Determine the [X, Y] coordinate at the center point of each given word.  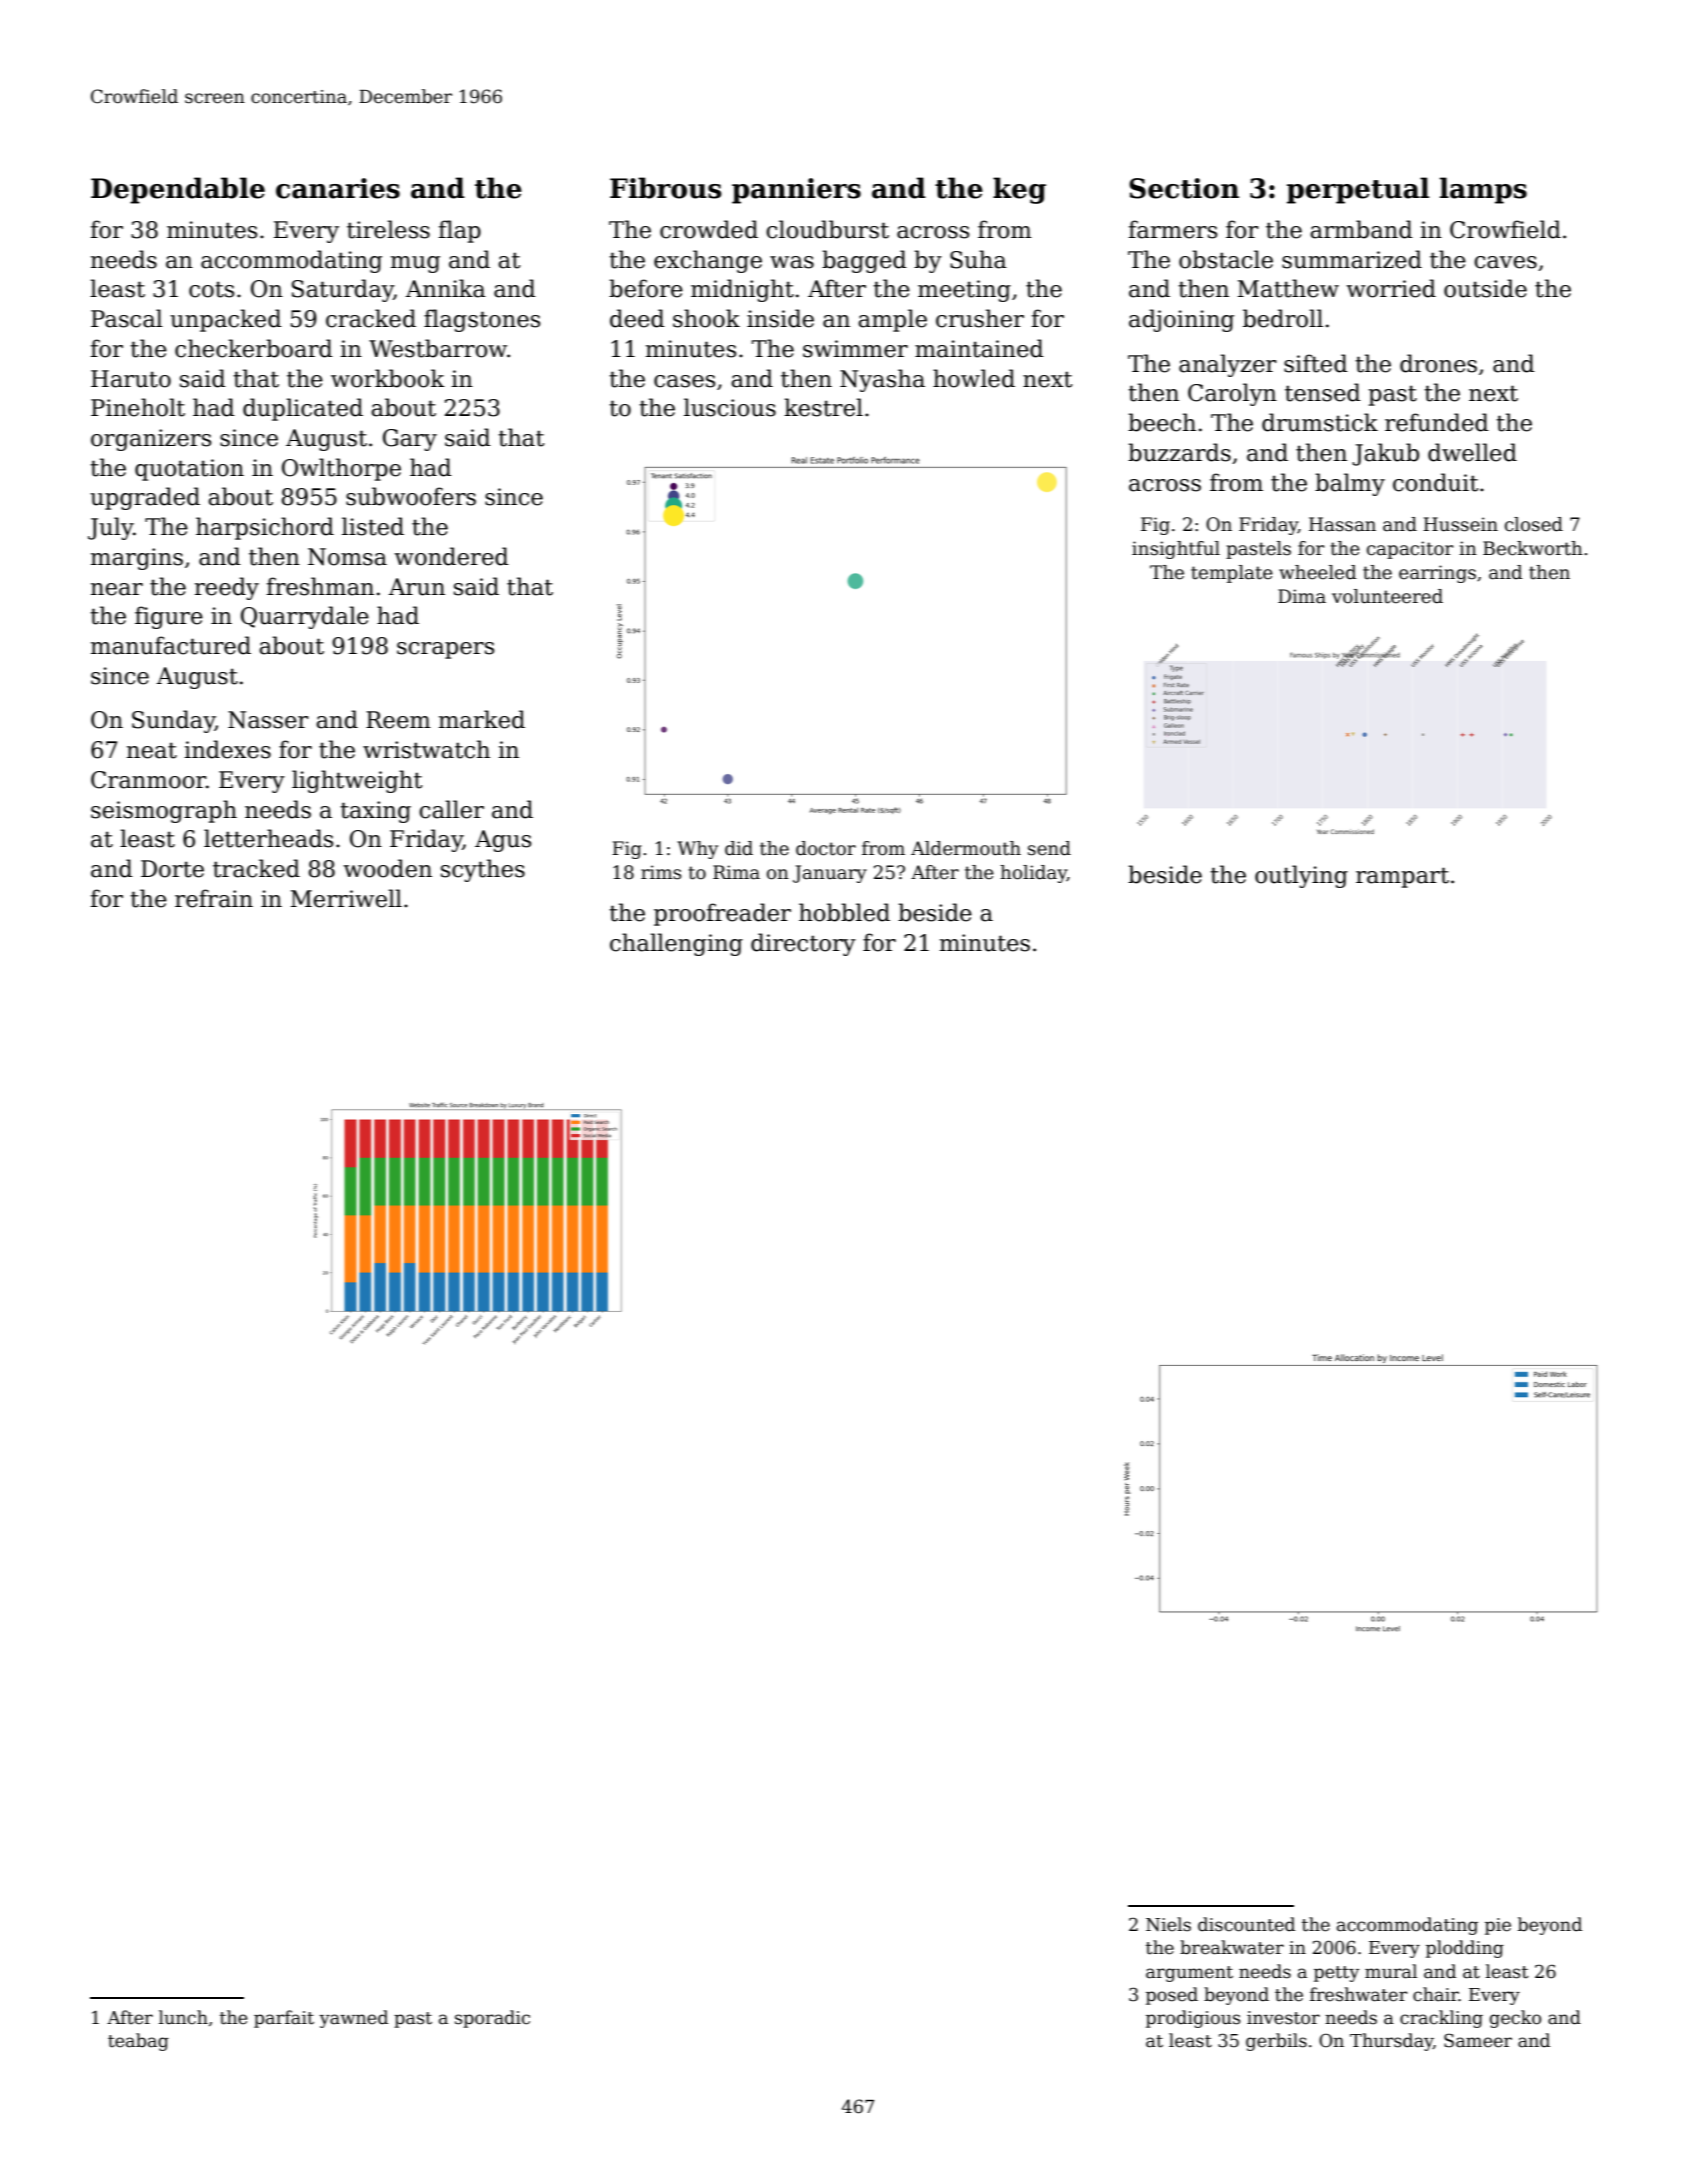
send [1049, 848]
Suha [978, 259]
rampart [1402, 877]
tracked [256, 868]
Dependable [178, 190]
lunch [183, 2017]
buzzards [1179, 452]
